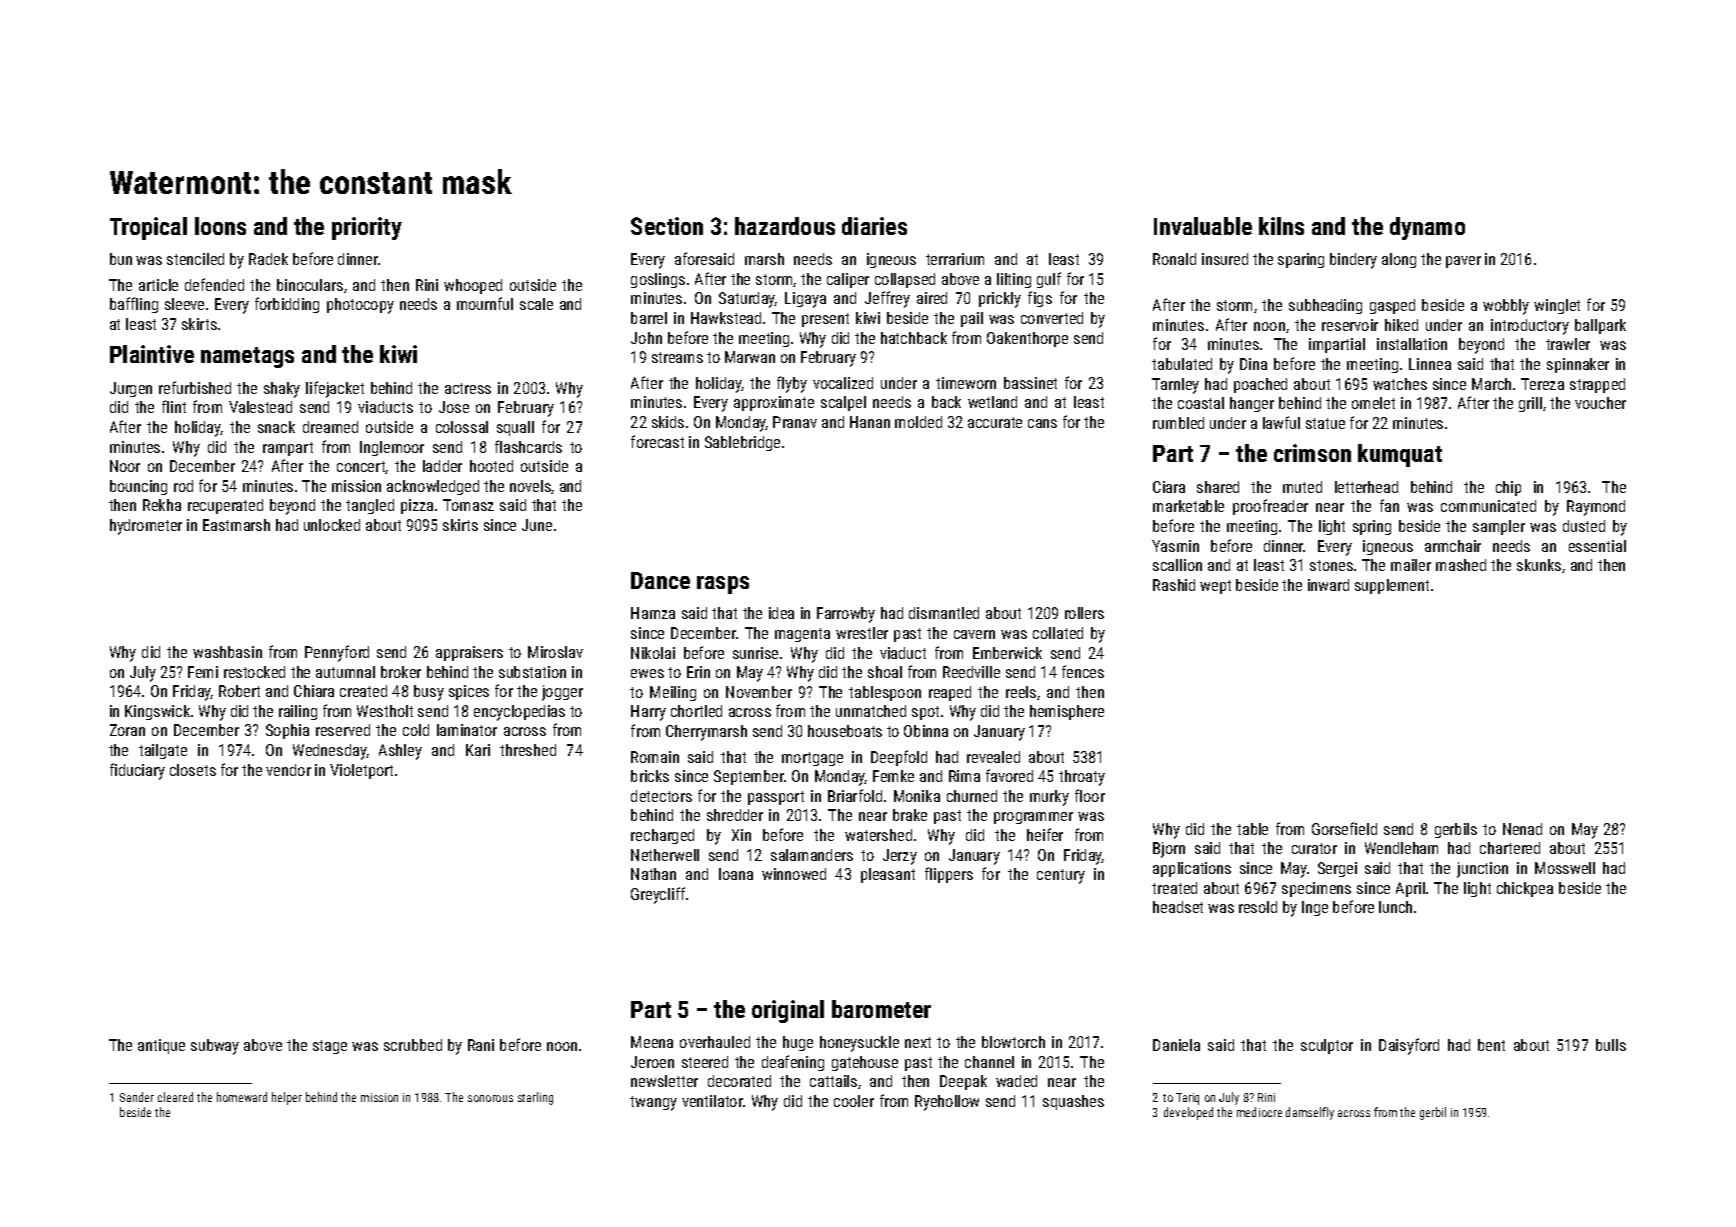 Image resolution: width=1736 pixels, height=1227 pixels. Describe the element at coordinates (1427, 228) in the screenshot. I see `dynamo` at that location.
